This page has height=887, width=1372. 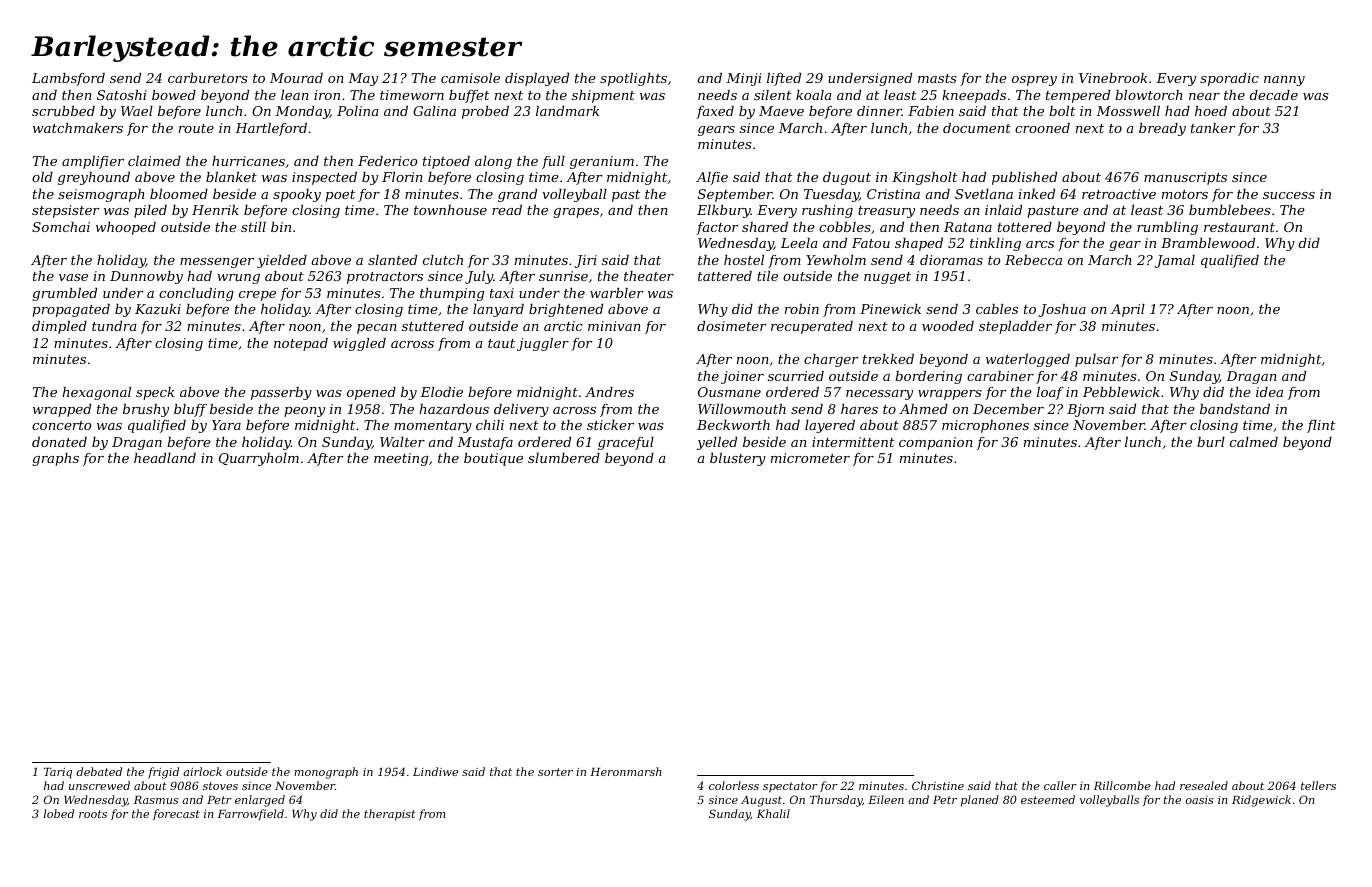 I want to click on published, so click(x=1024, y=178).
